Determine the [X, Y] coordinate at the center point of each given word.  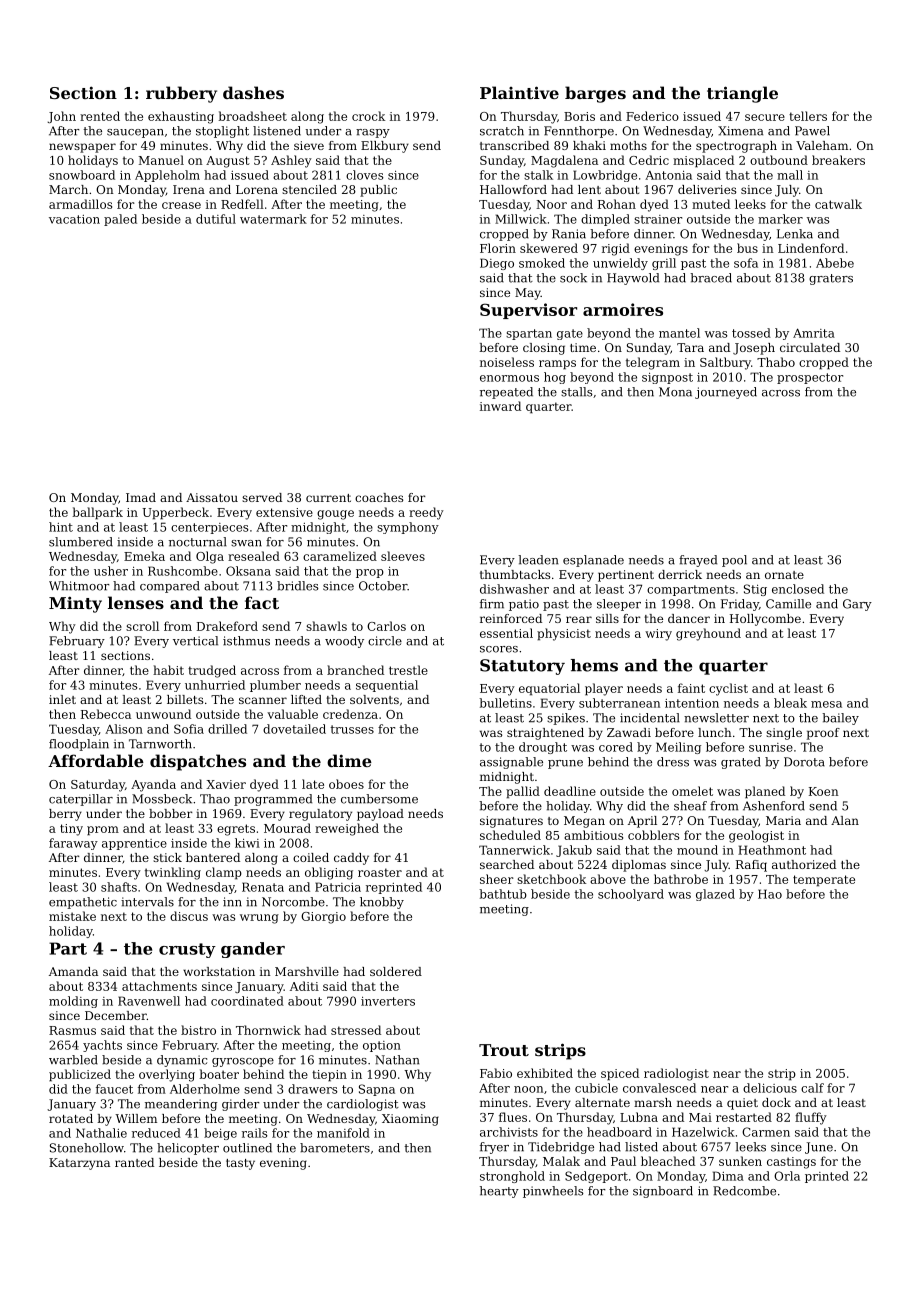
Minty [75, 604]
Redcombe [744, 1191]
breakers [838, 160]
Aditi [304, 986]
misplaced [703, 161]
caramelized [340, 556]
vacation [74, 219]
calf [812, 1088]
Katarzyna [79, 1164]
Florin [498, 248]
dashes [253, 92]
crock [368, 116]
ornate [784, 575]
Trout [504, 1050]
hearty [499, 1192]
